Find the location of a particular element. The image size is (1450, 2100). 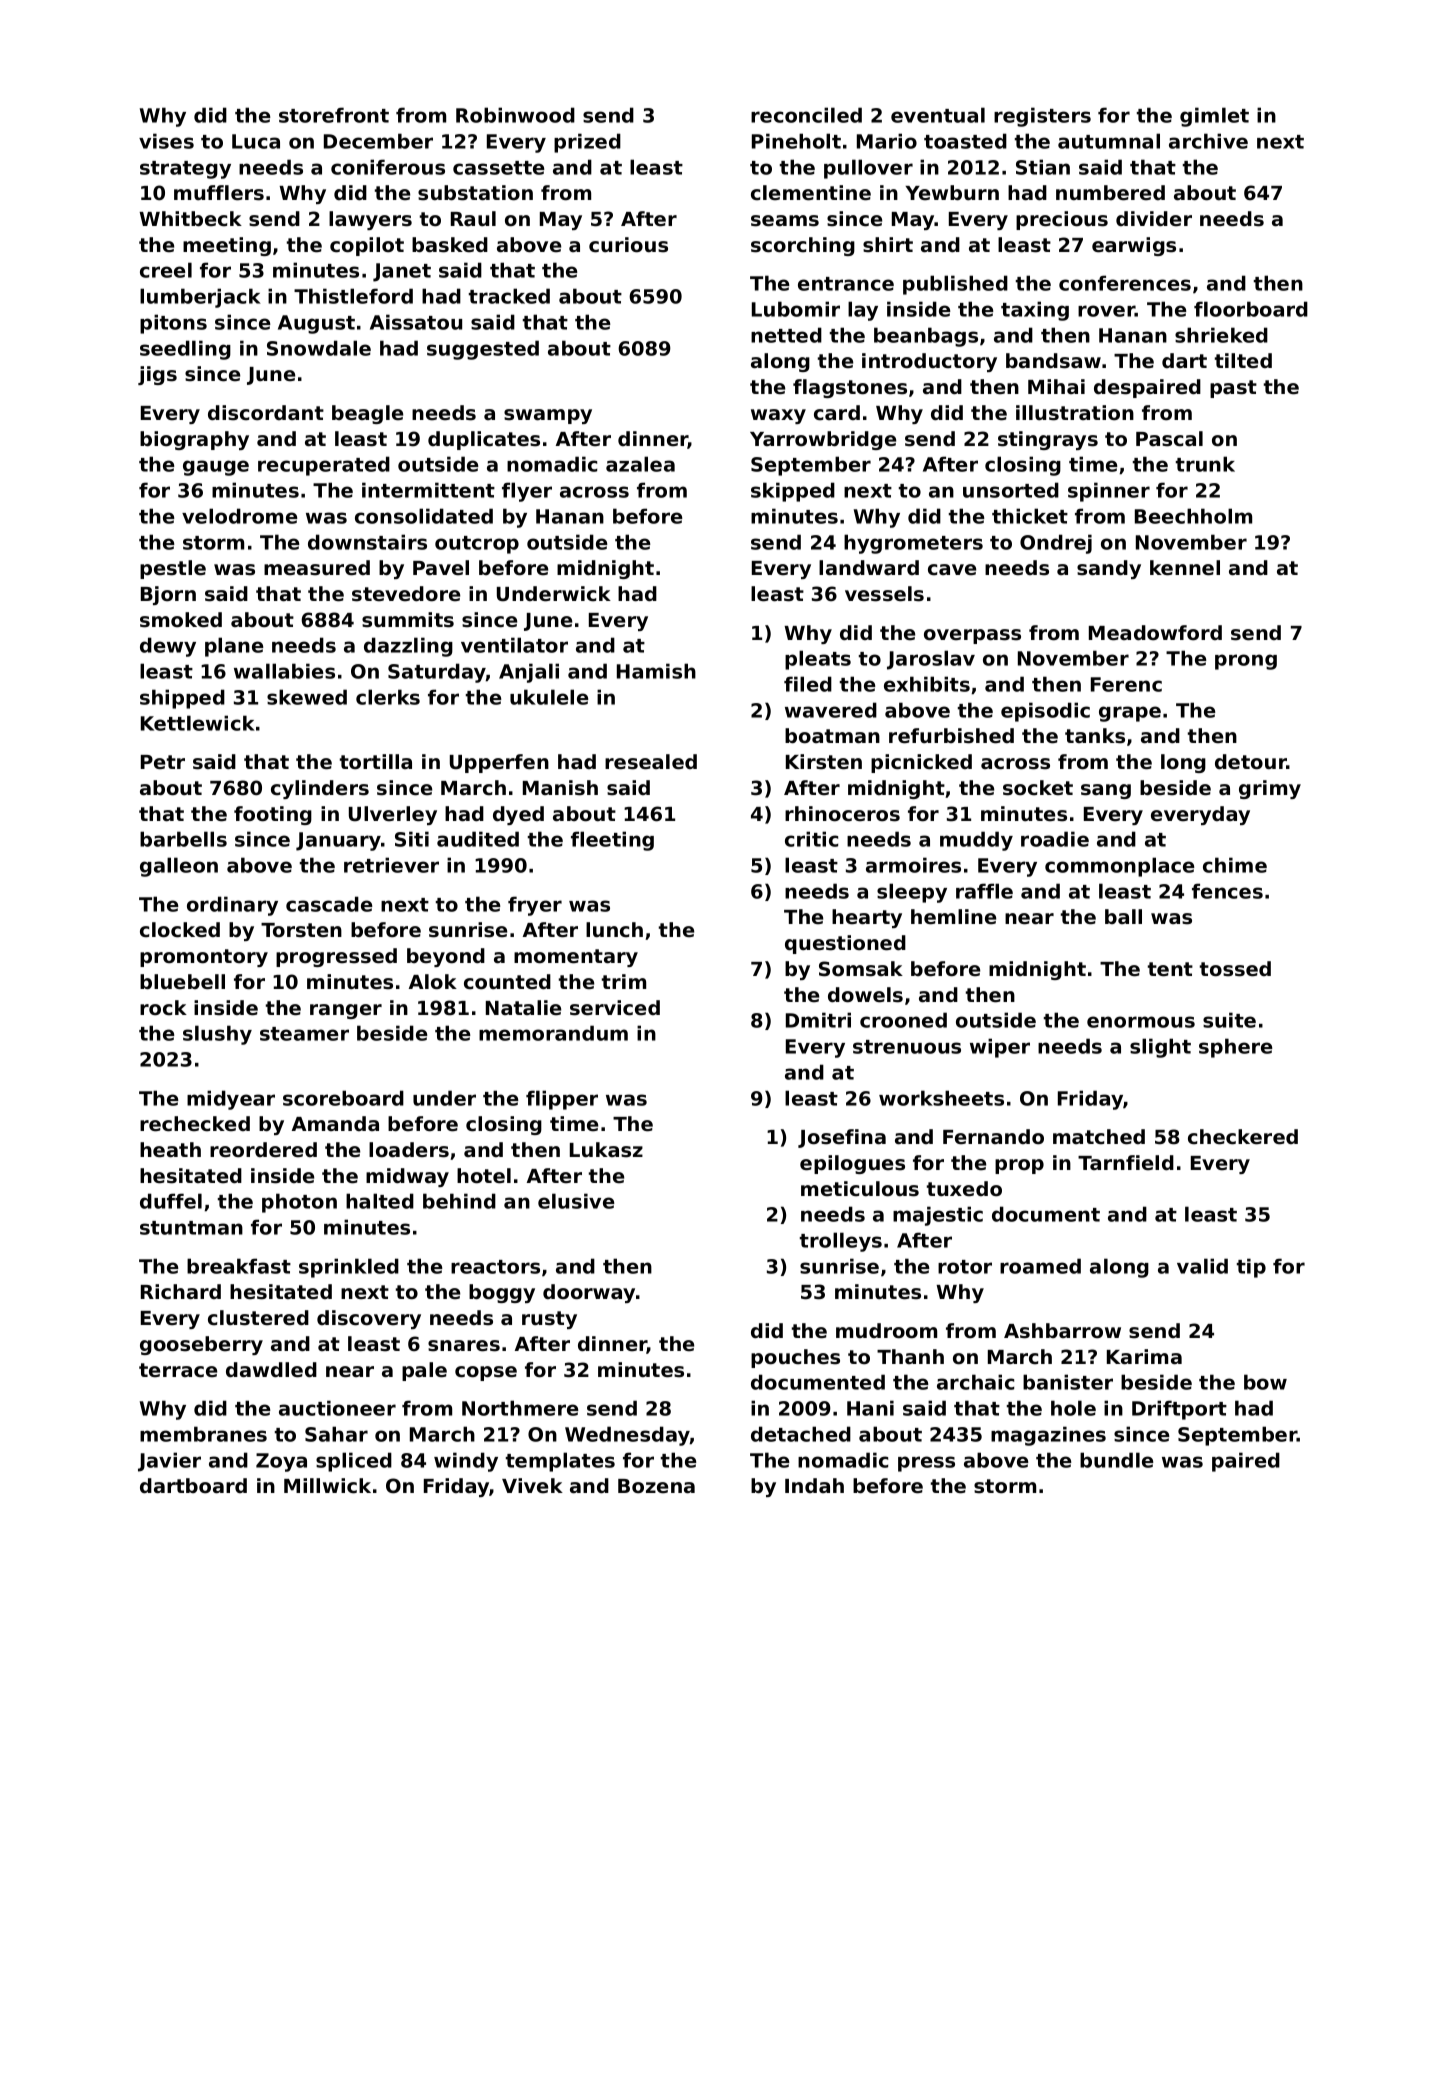

gimlet is located at coordinates (1214, 117).
